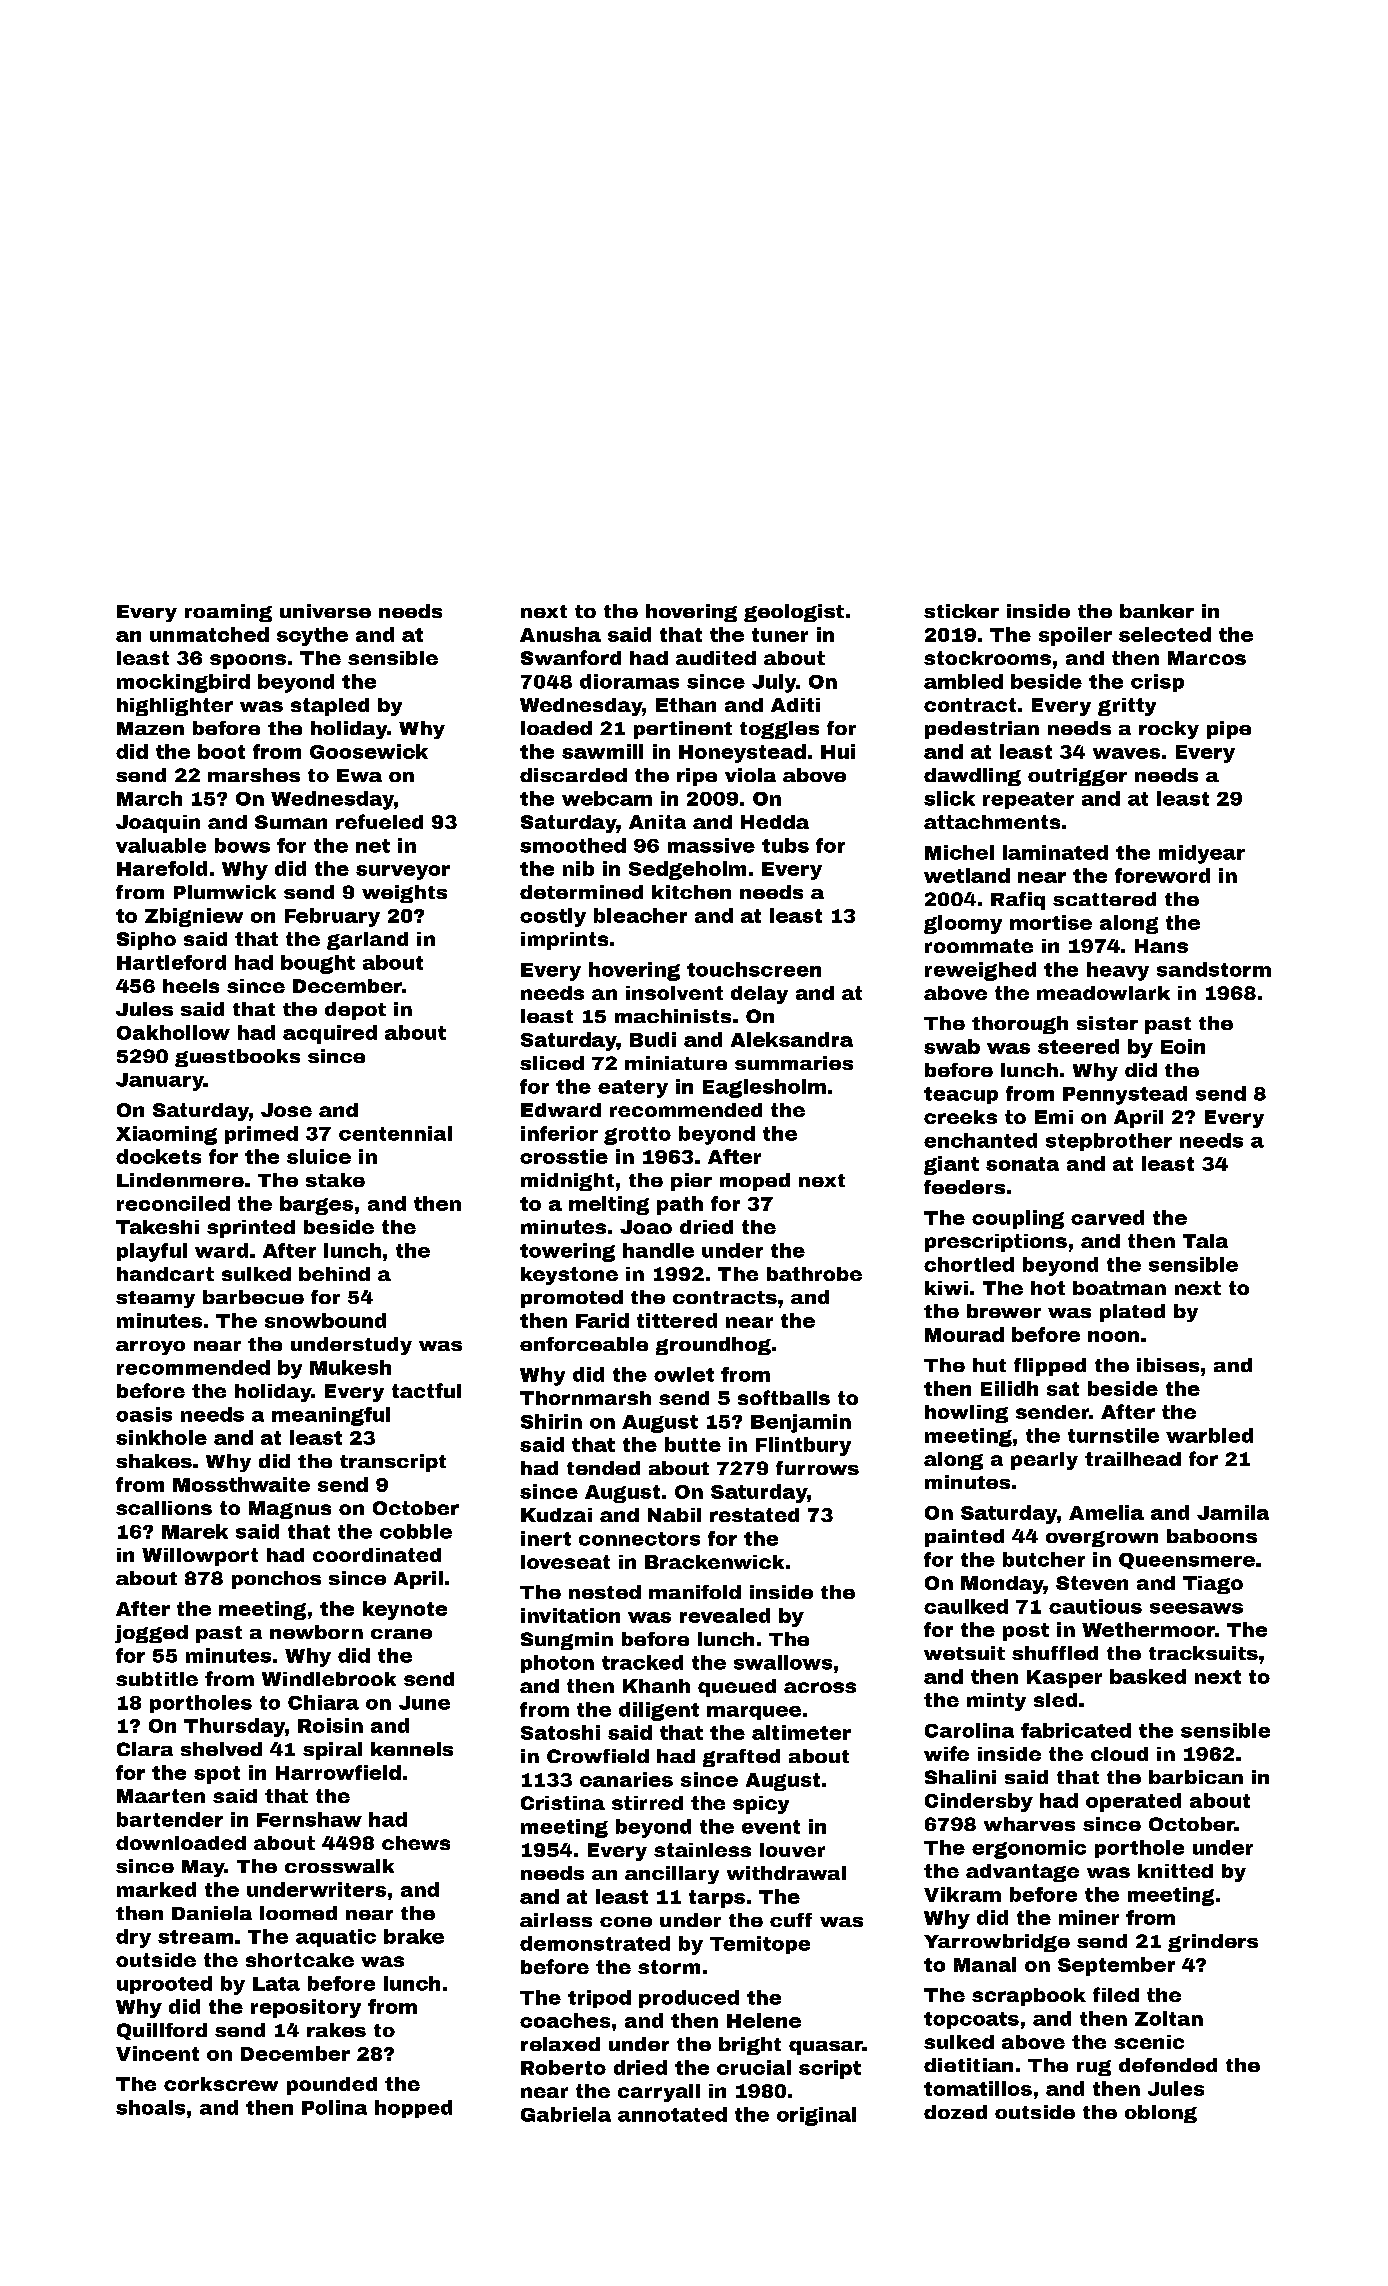  Describe the element at coordinates (779, 730) in the screenshot. I see `toggles` at that location.
